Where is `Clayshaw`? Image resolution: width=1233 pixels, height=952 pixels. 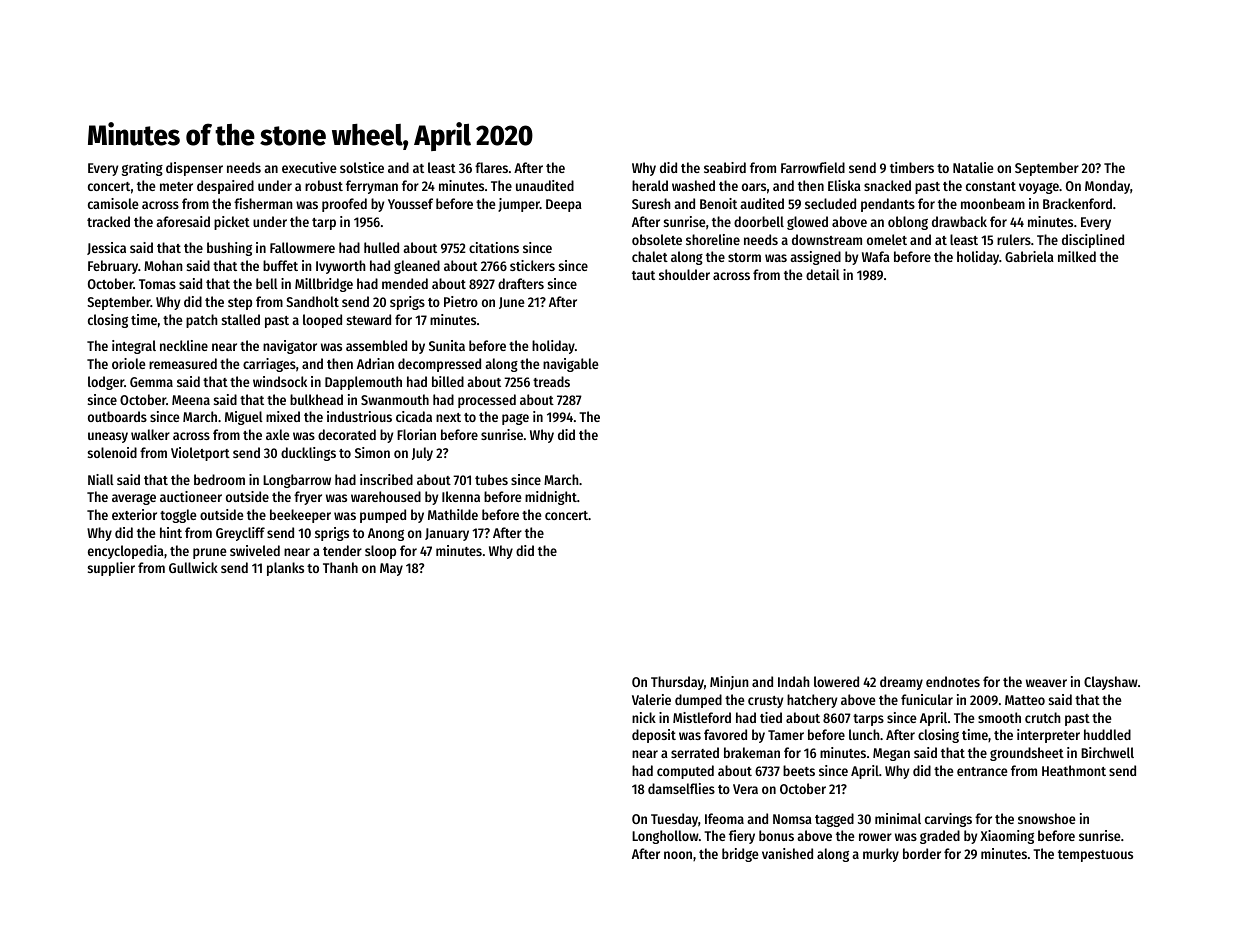 Clayshaw is located at coordinates (1111, 683).
